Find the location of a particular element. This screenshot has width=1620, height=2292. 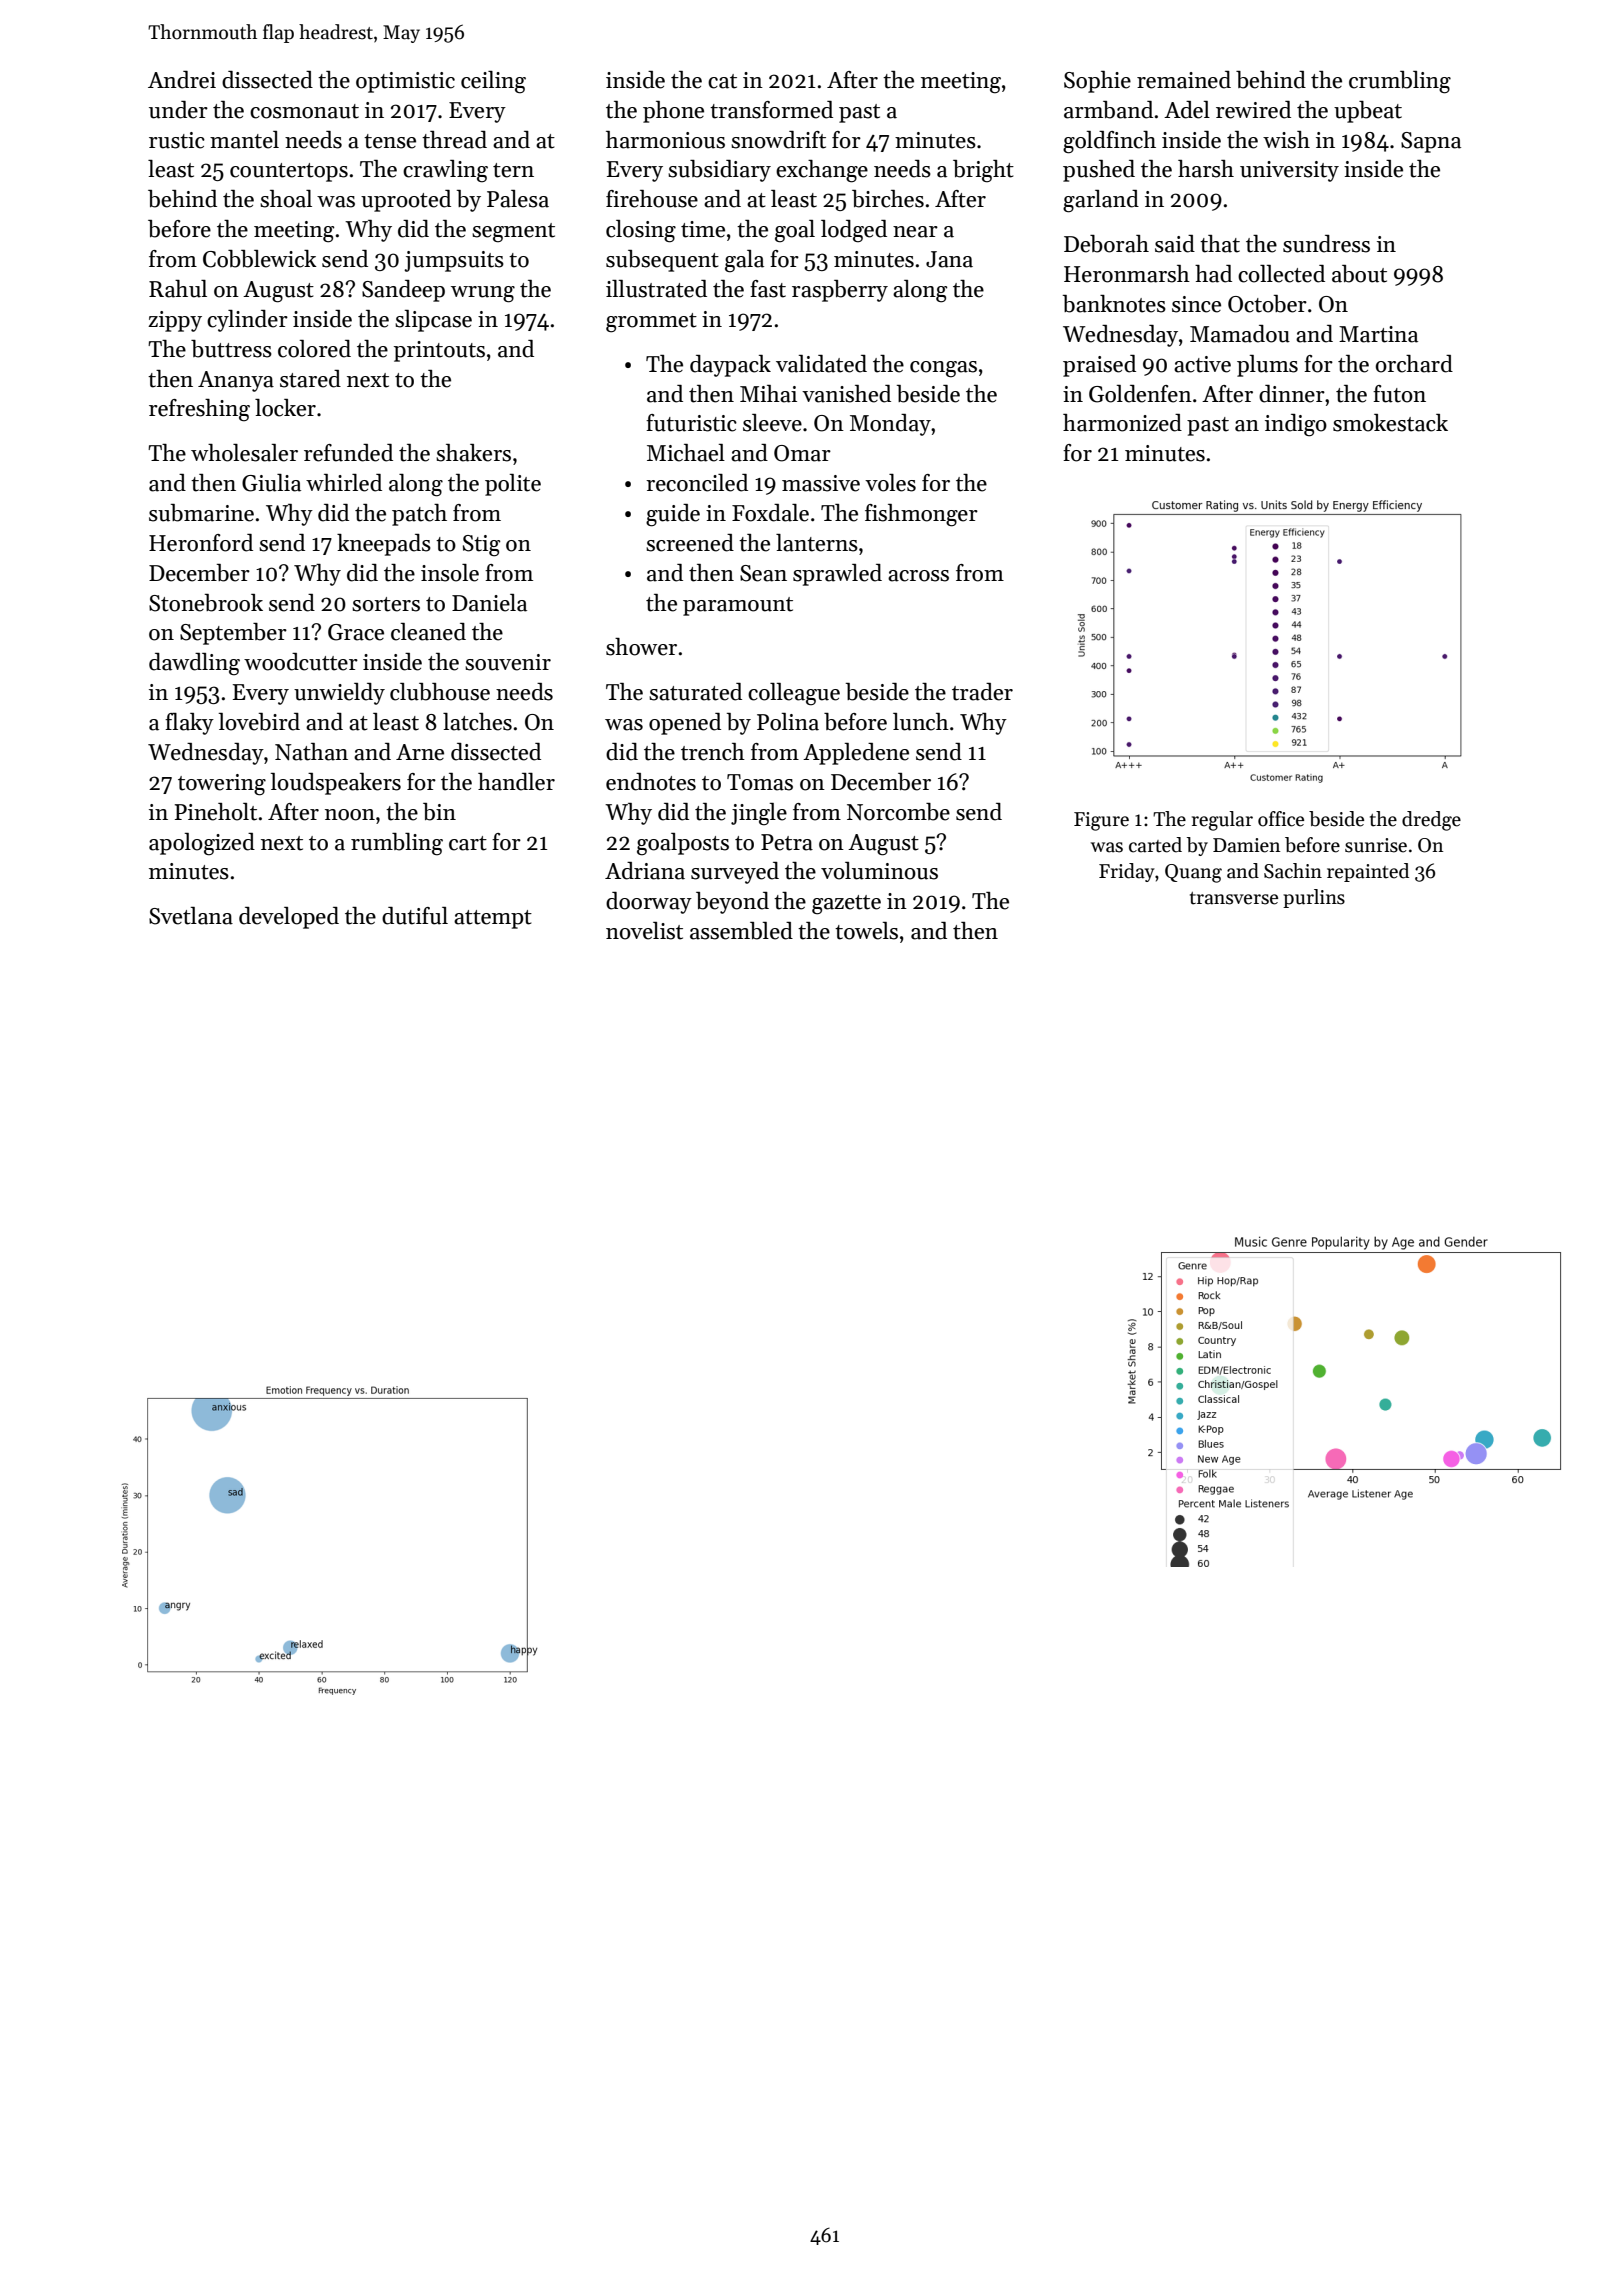

Sandeep is located at coordinates (403, 291).
